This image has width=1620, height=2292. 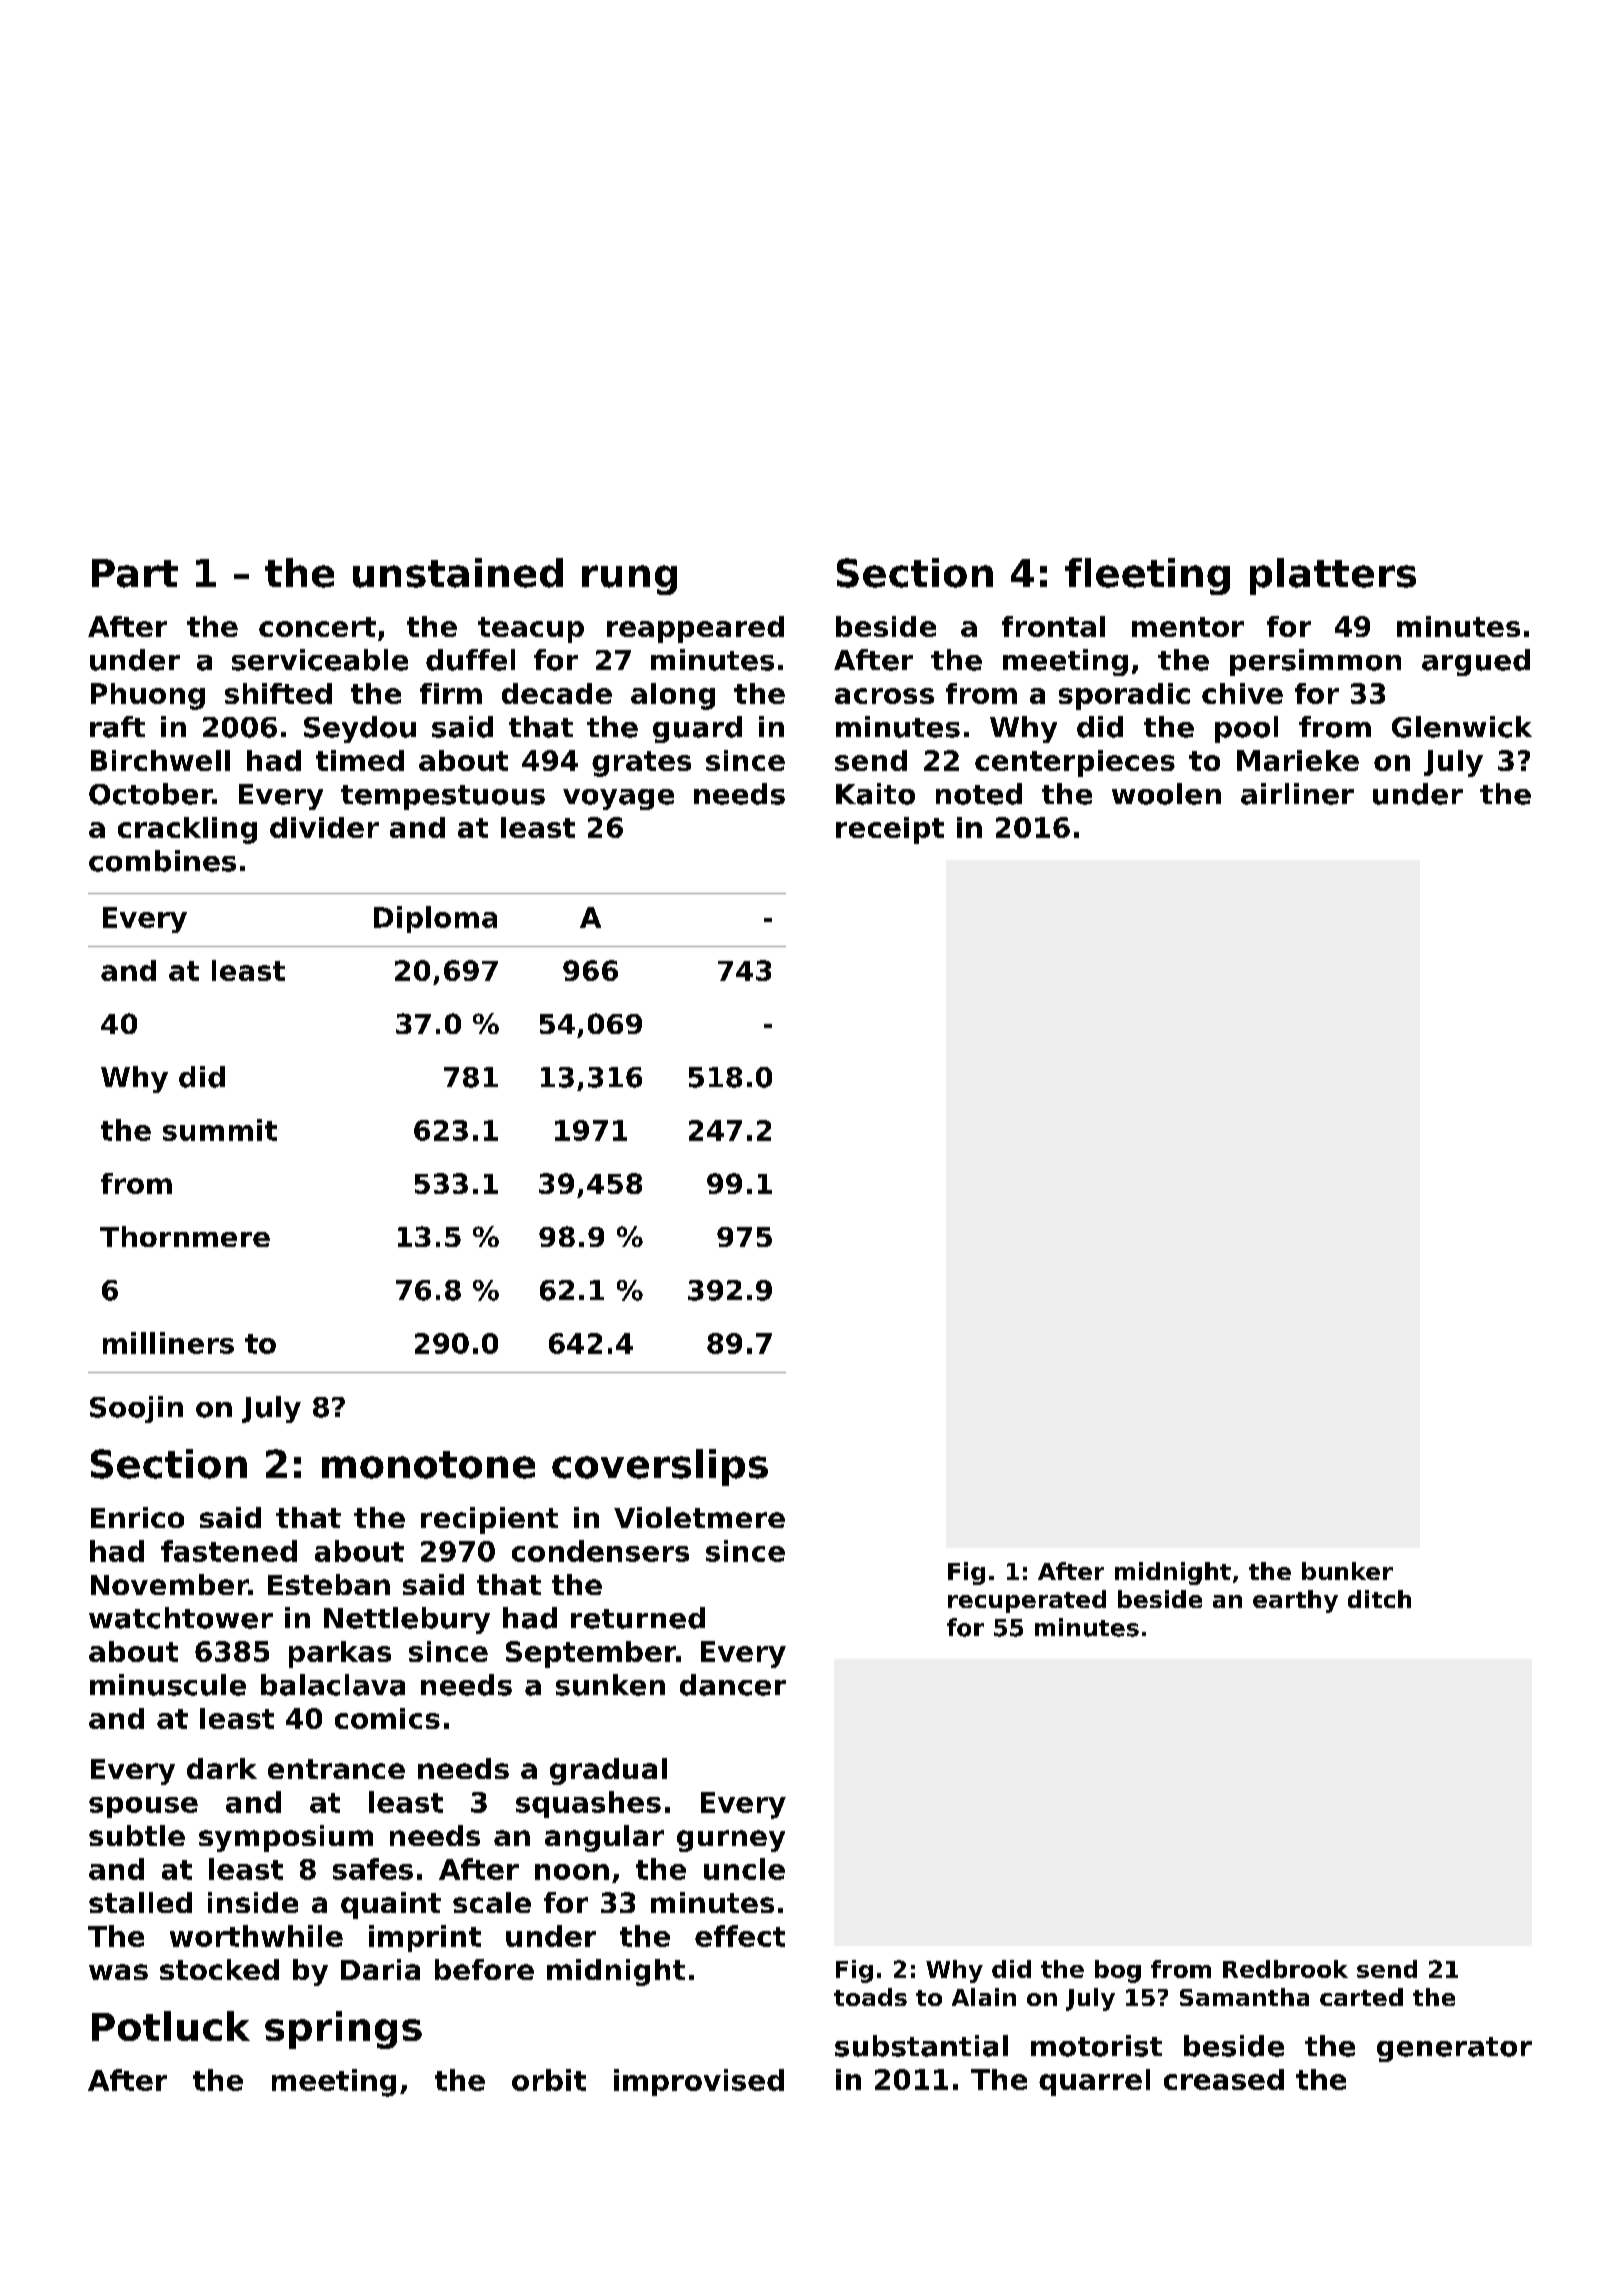 What do you see at coordinates (425, 1938) in the image?
I see `imprint` at bounding box center [425, 1938].
